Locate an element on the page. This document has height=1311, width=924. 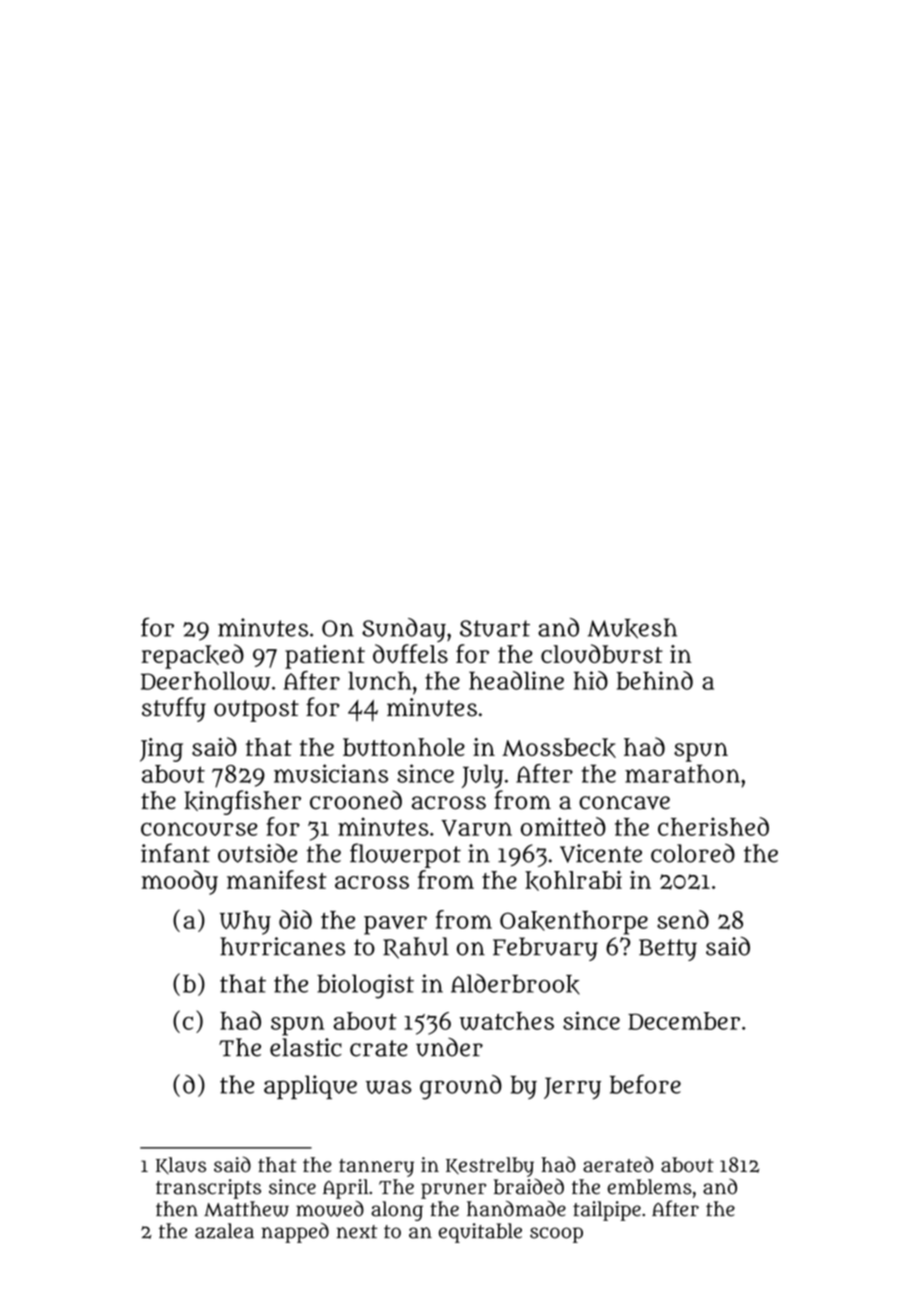
was is located at coordinates (389, 1087).
